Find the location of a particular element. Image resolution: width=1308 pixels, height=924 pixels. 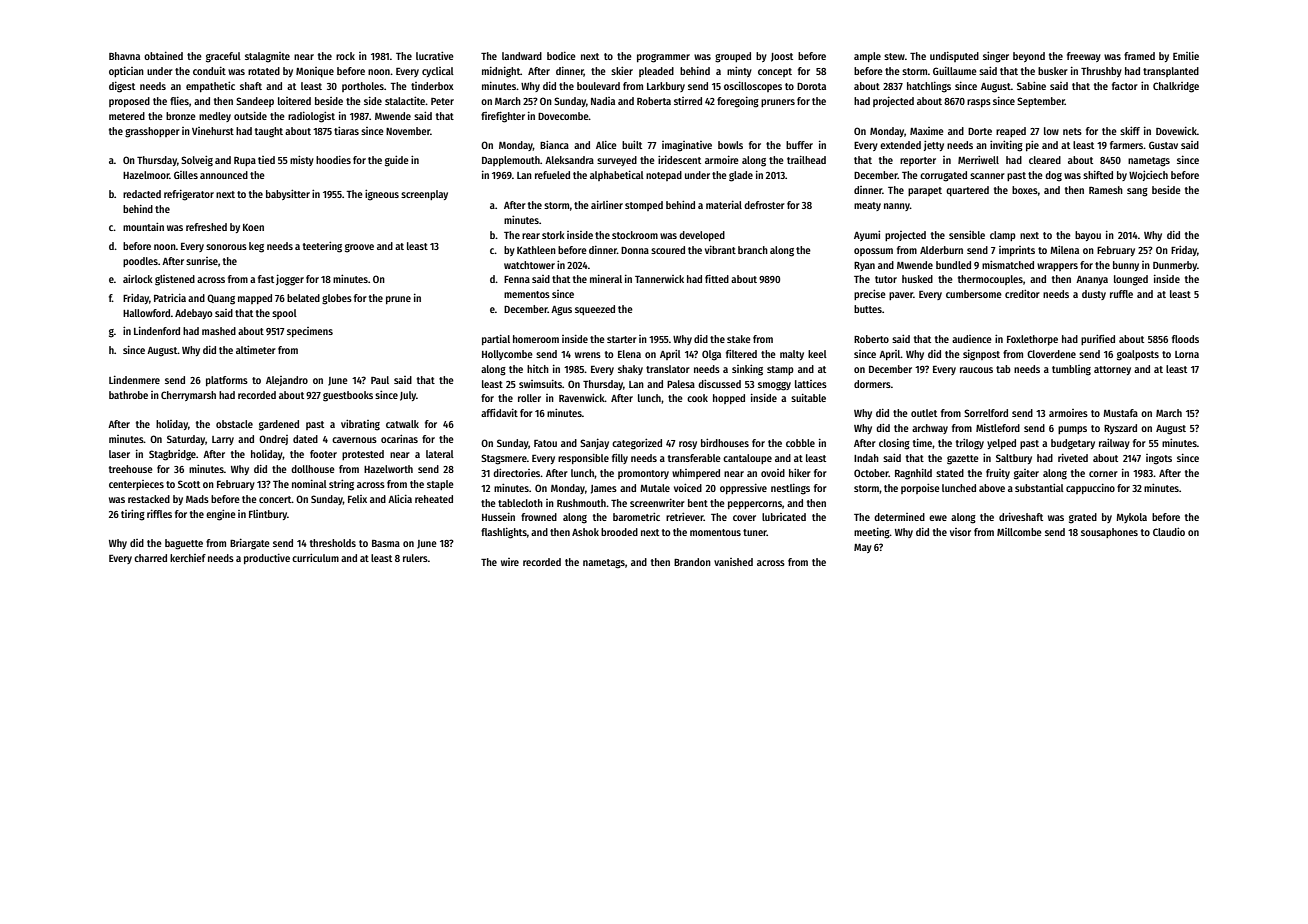

obtained is located at coordinates (163, 56).
